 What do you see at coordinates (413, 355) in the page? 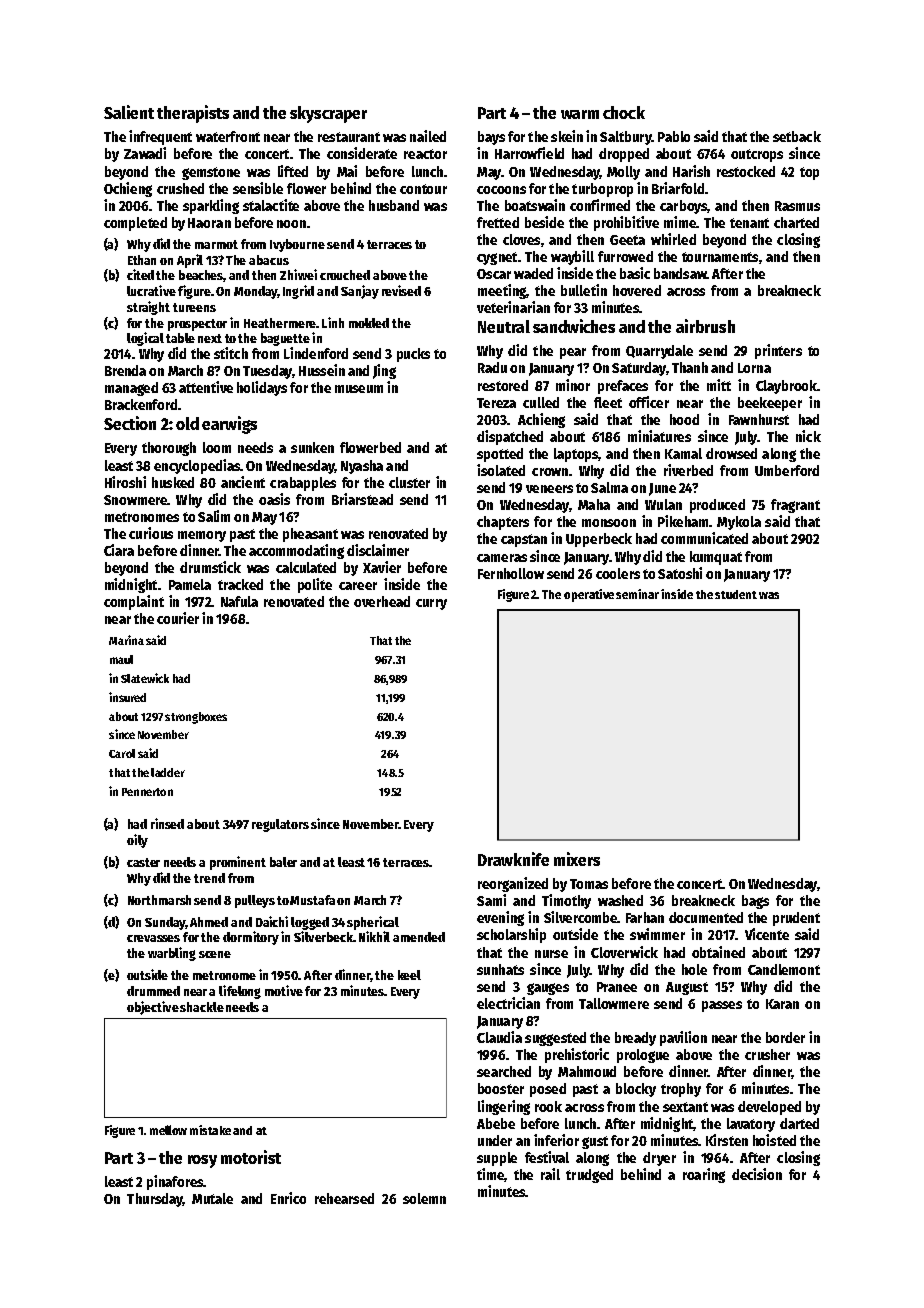
I see `pucks` at bounding box center [413, 355].
